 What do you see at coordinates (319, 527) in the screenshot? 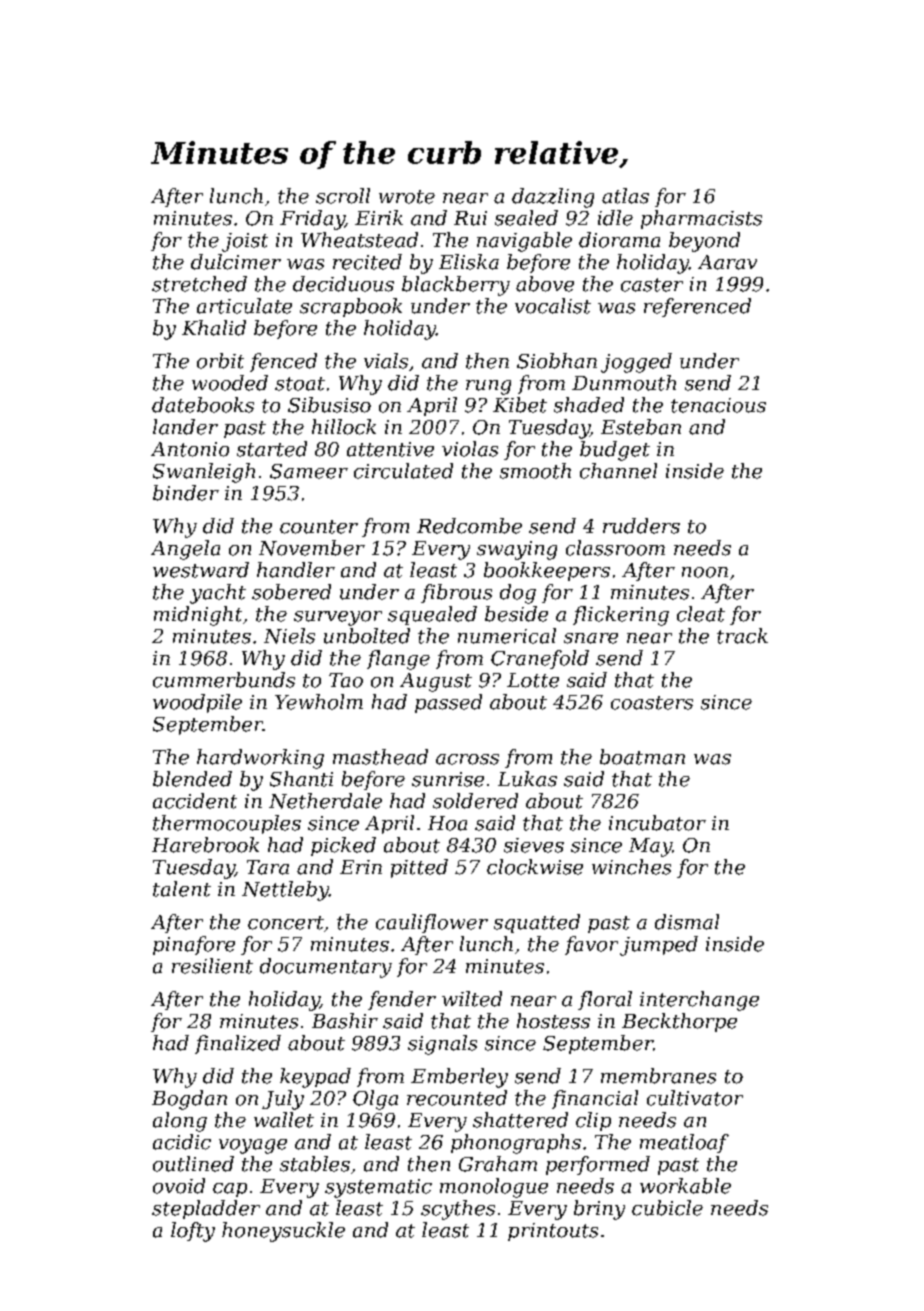
I see `counter` at bounding box center [319, 527].
